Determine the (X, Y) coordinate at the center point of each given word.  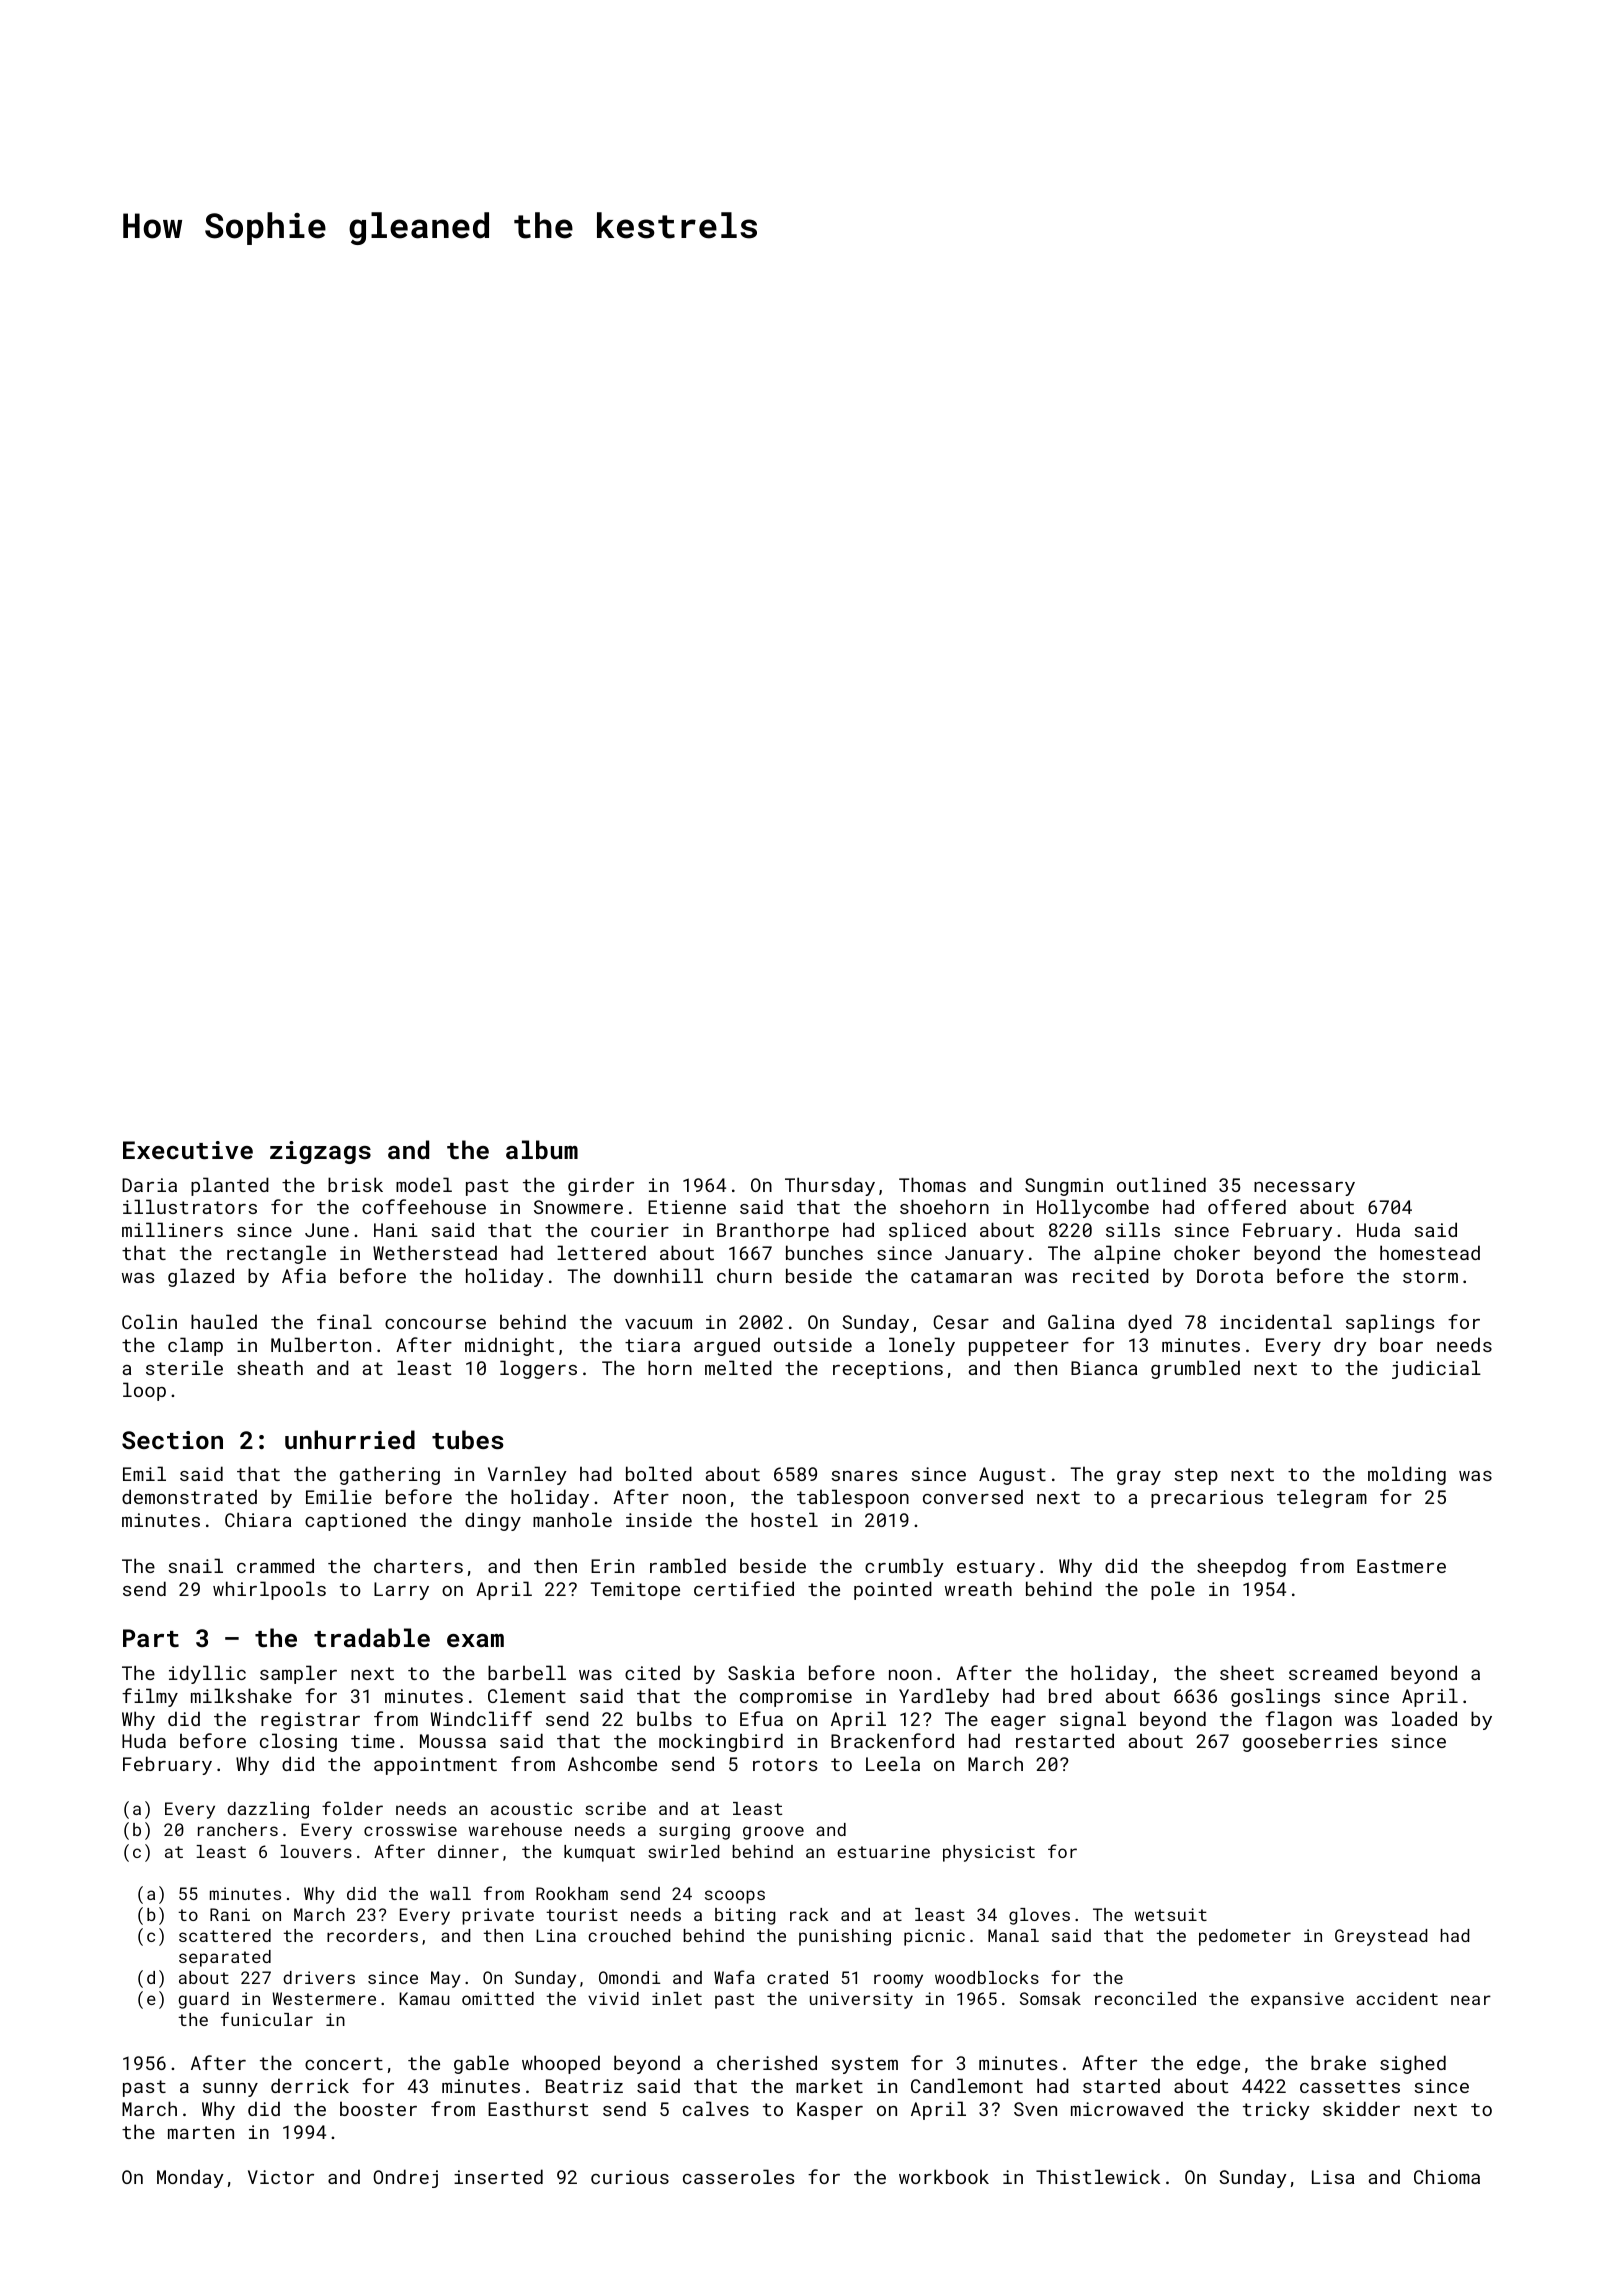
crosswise (410, 1829)
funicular (267, 2019)
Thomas (932, 1184)
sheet (1247, 1672)
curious (630, 2177)
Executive (188, 1150)
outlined (1161, 1184)
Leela (893, 1763)
